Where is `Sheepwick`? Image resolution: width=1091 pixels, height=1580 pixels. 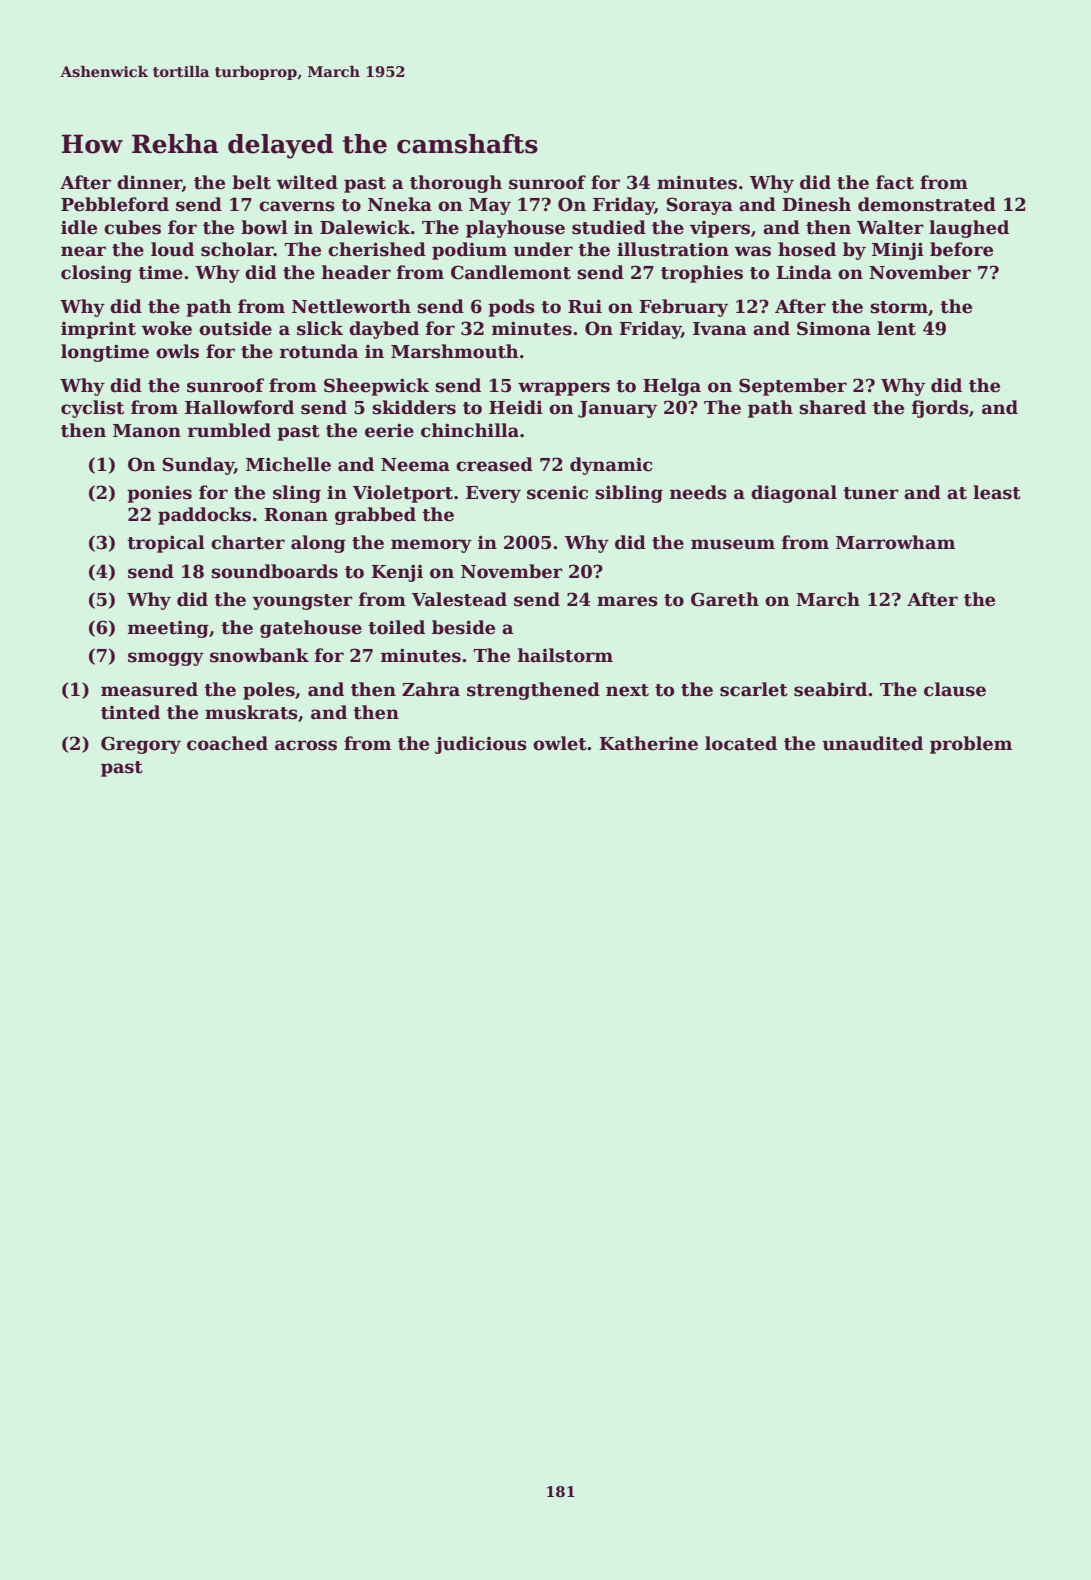
Sheepwick is located at coordinates (376, 387).
